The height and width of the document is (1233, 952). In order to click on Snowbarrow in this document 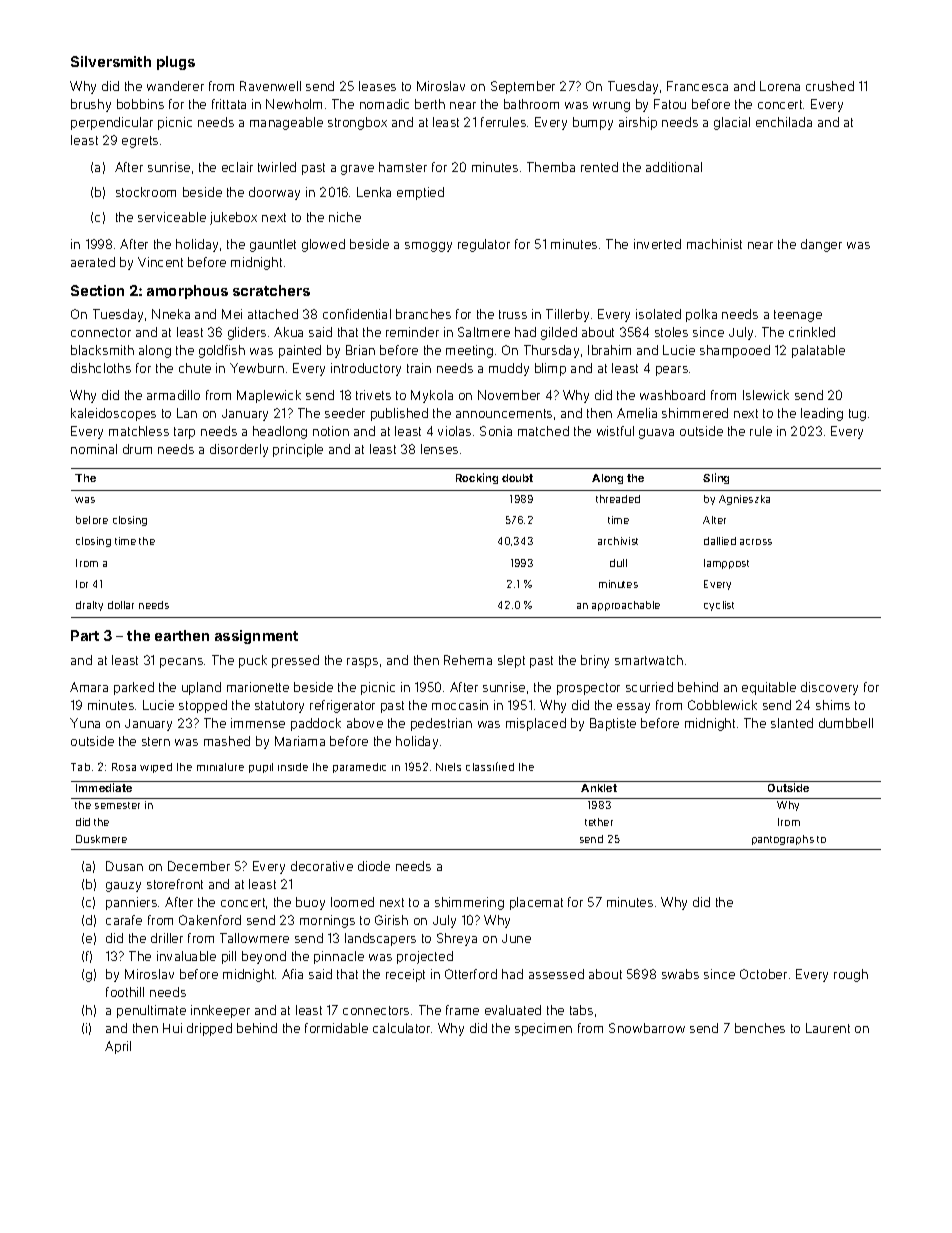, I will do `click(647, 1028)`.
